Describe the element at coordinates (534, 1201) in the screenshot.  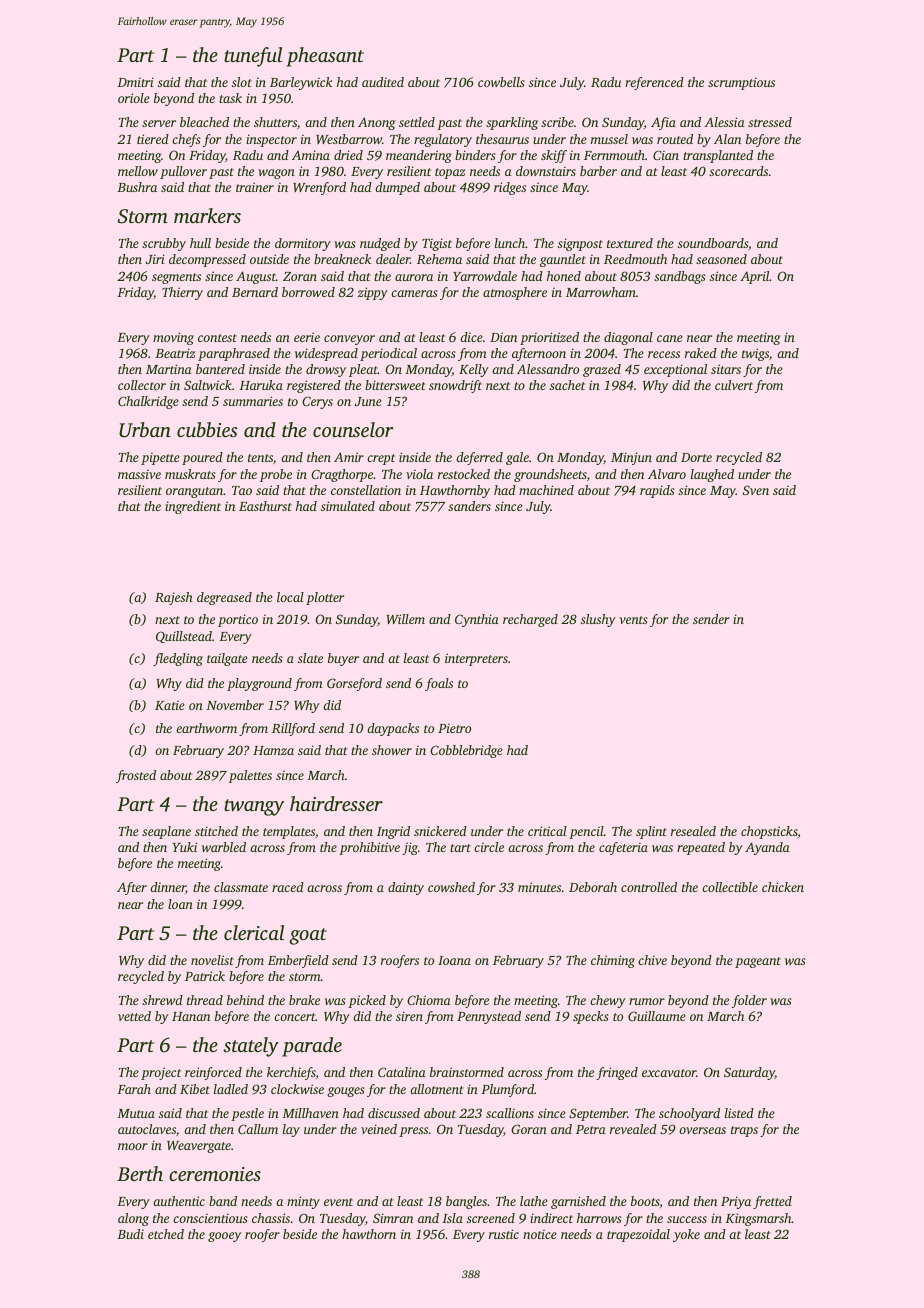
I see `lathe` at that location.
